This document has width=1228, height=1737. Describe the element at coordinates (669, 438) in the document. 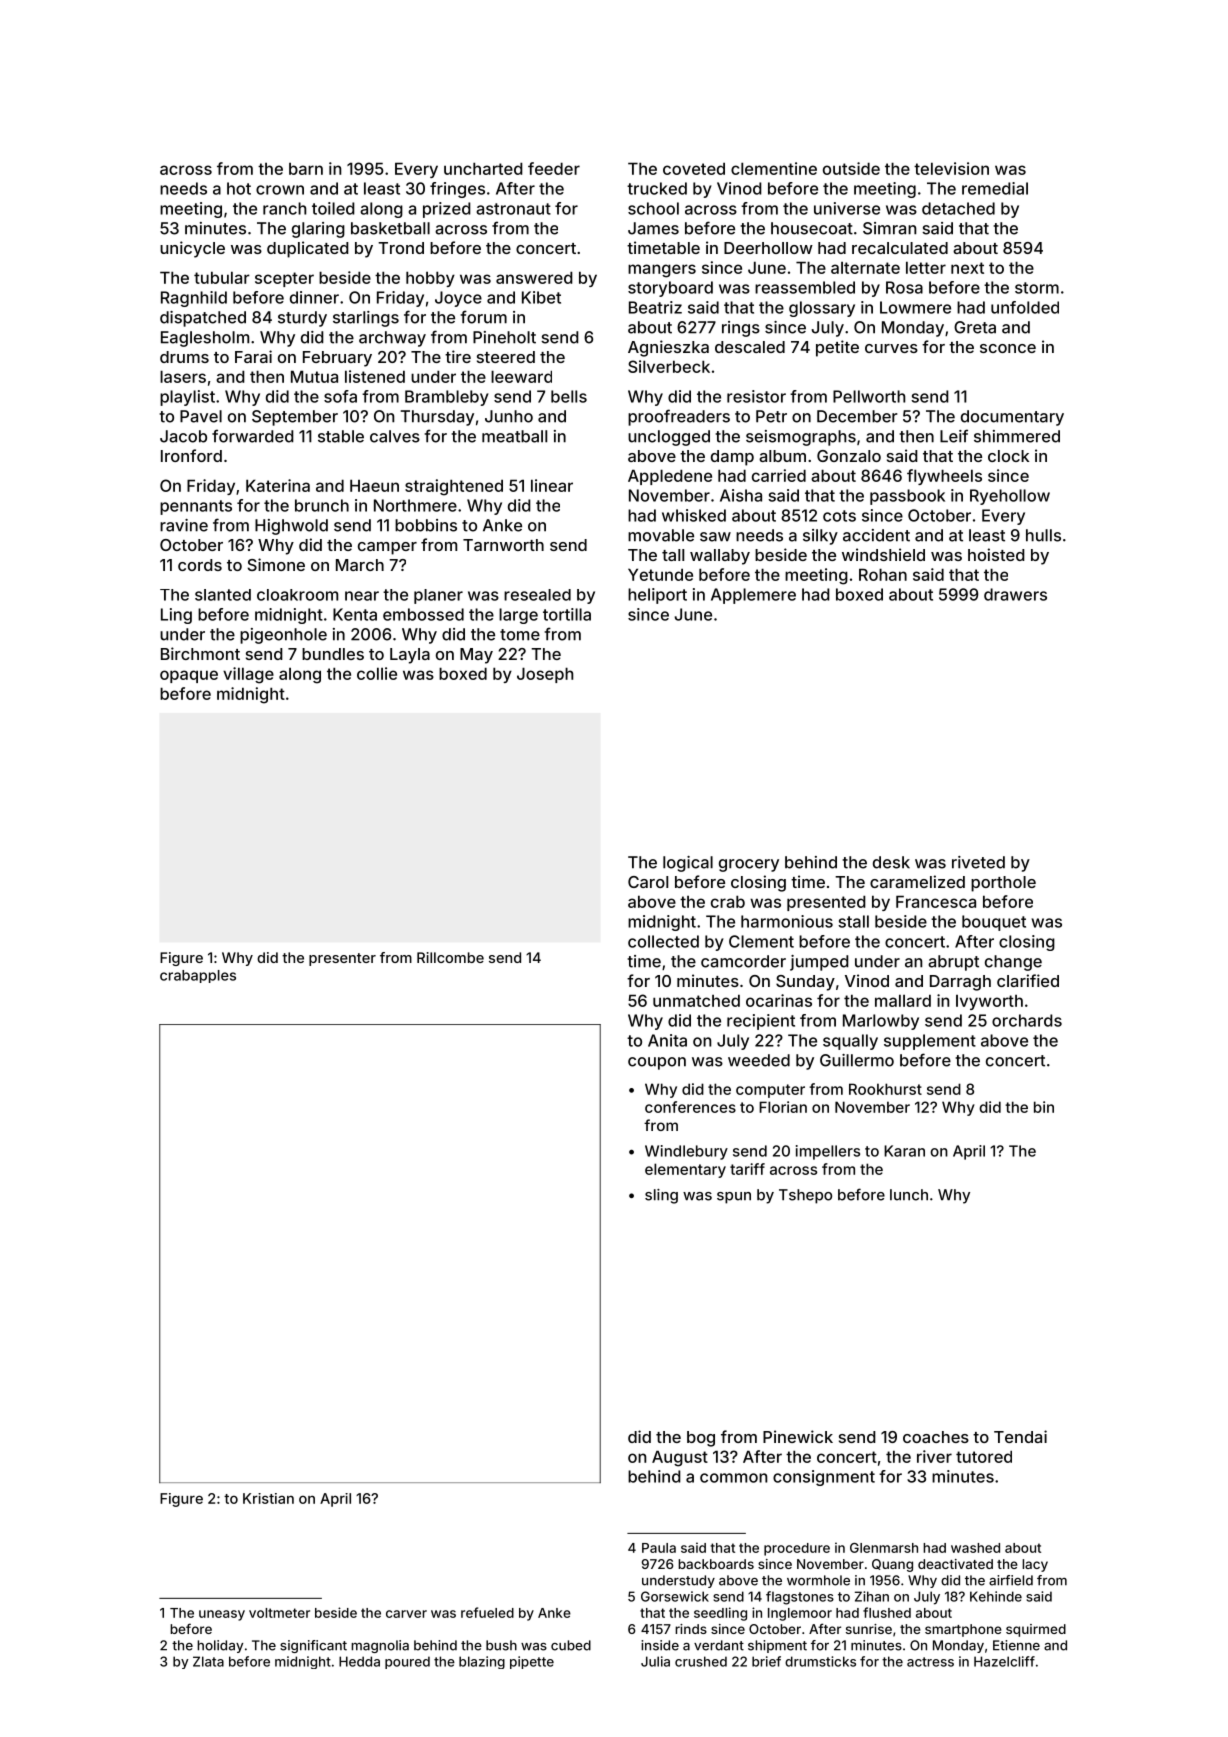

I see `unclogged` at that location.
